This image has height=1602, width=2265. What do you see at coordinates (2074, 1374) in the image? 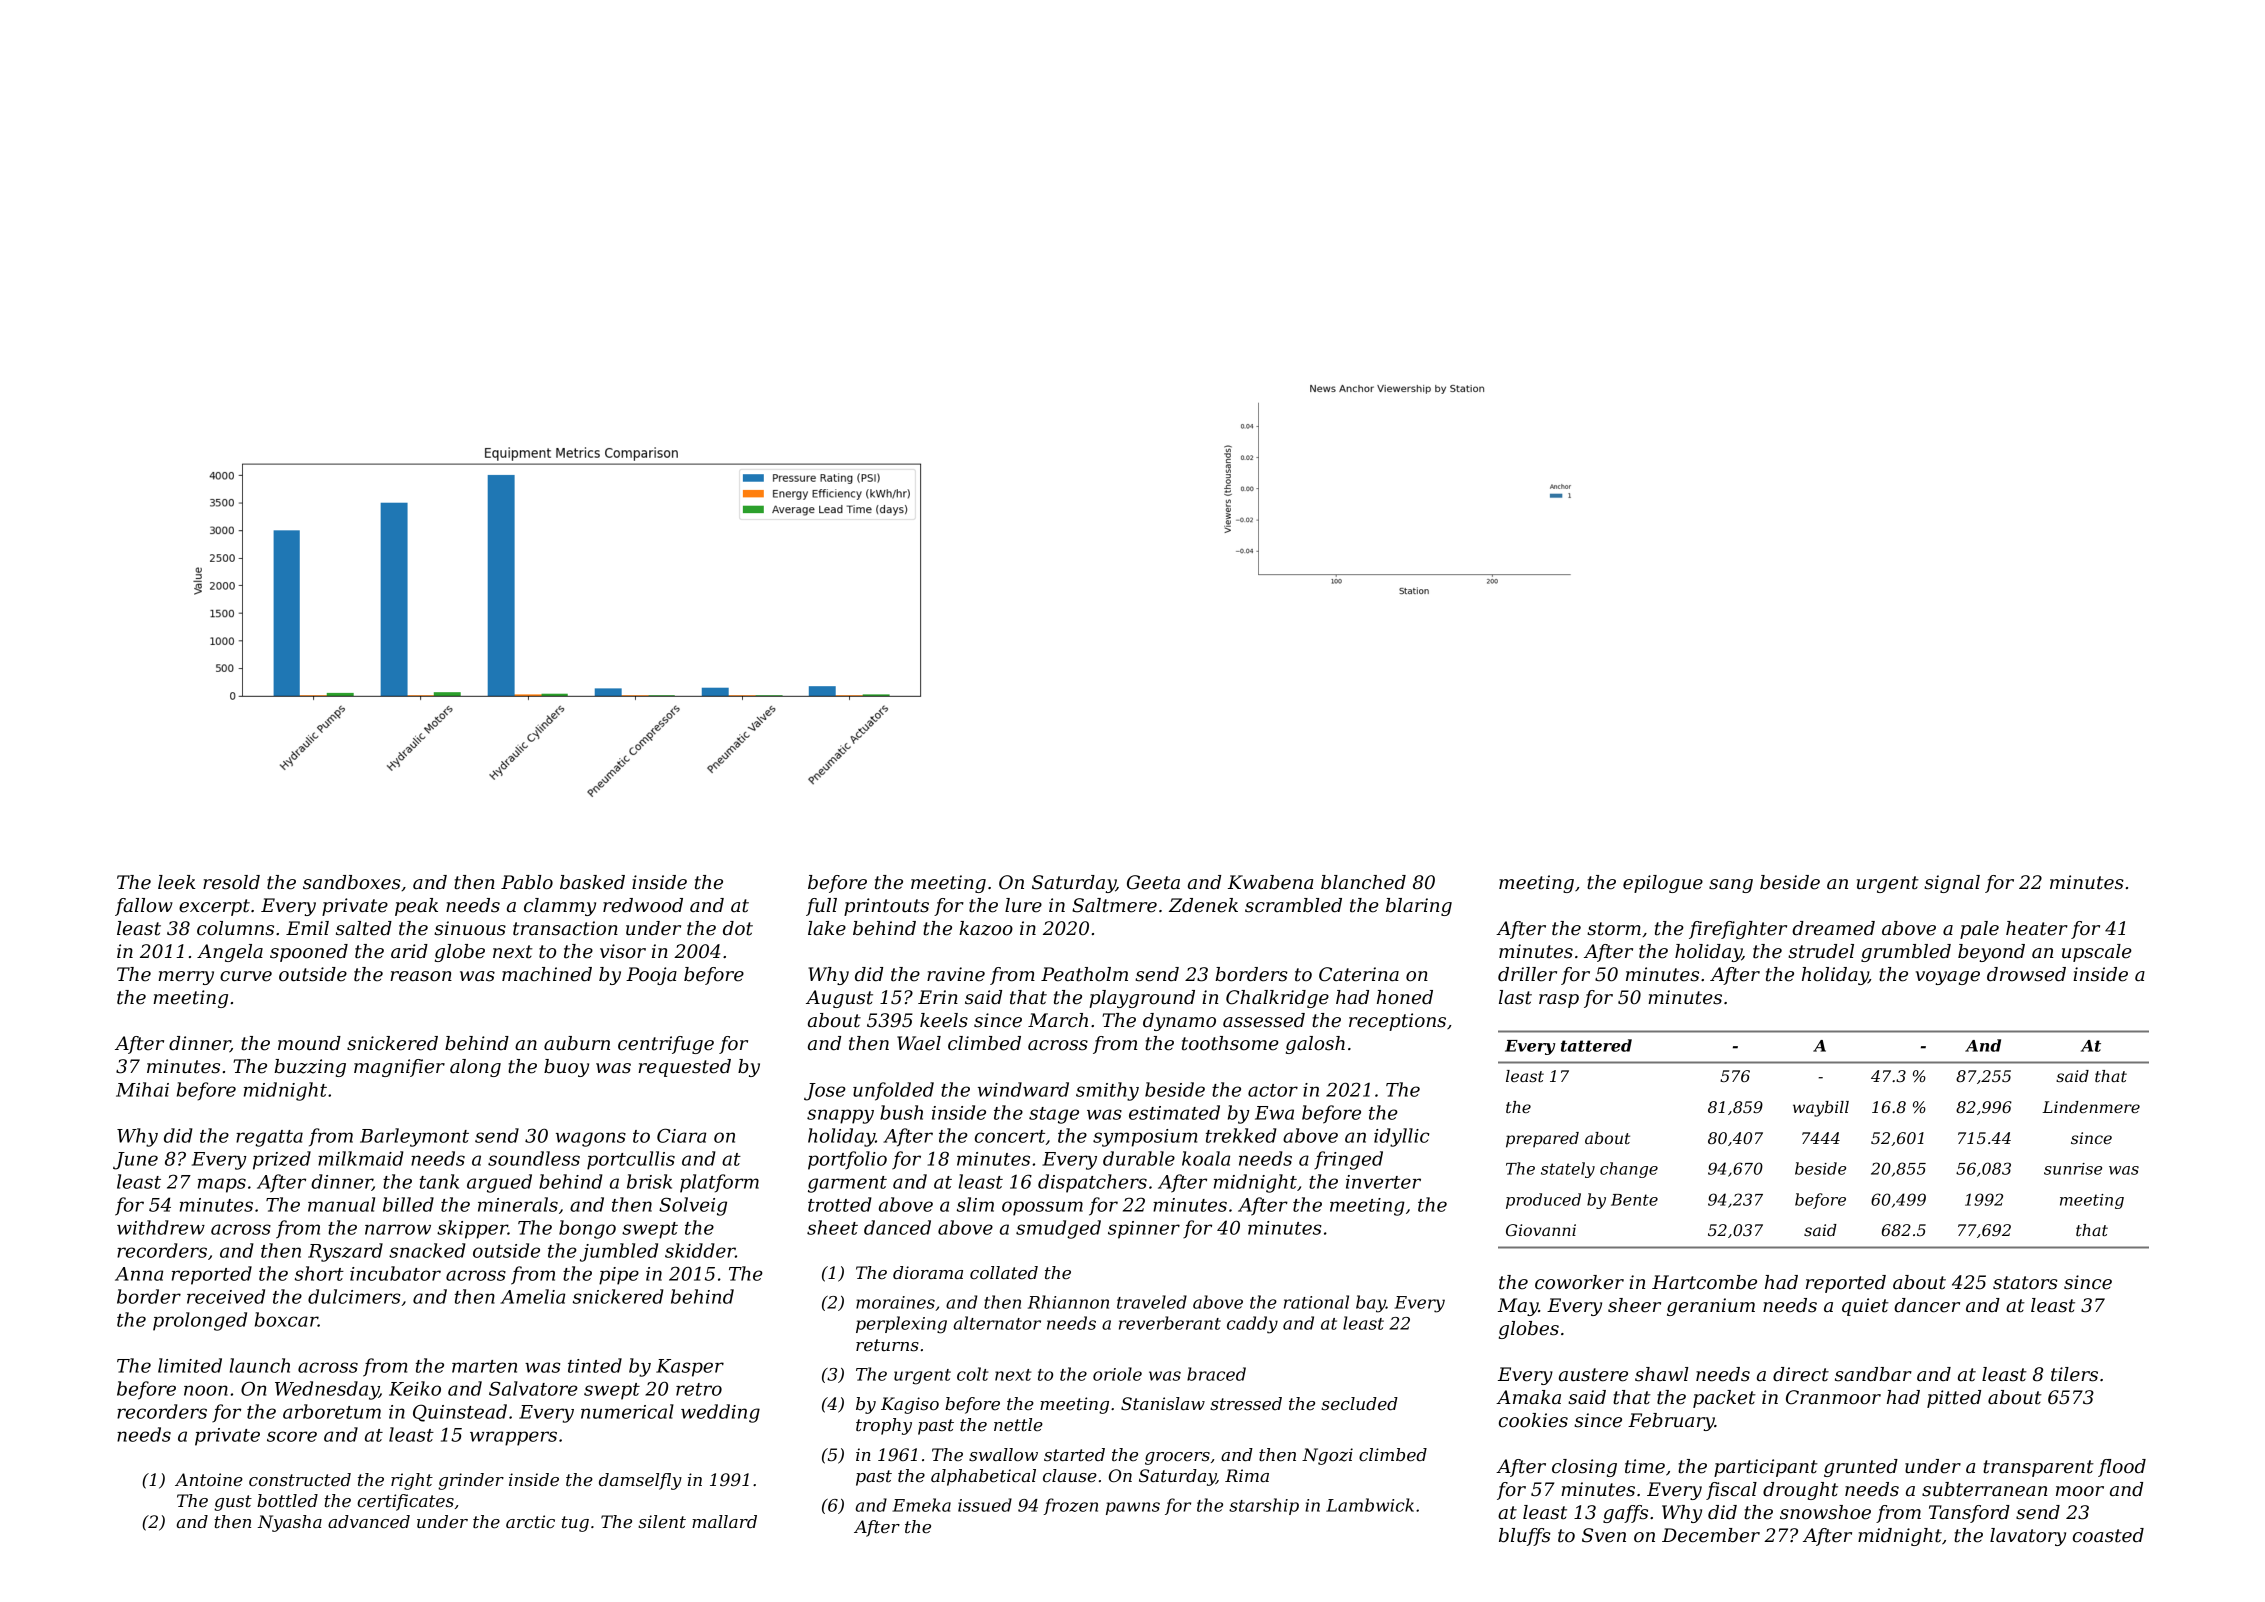
I see `tilers` at bounding box center [2074, 1374].
